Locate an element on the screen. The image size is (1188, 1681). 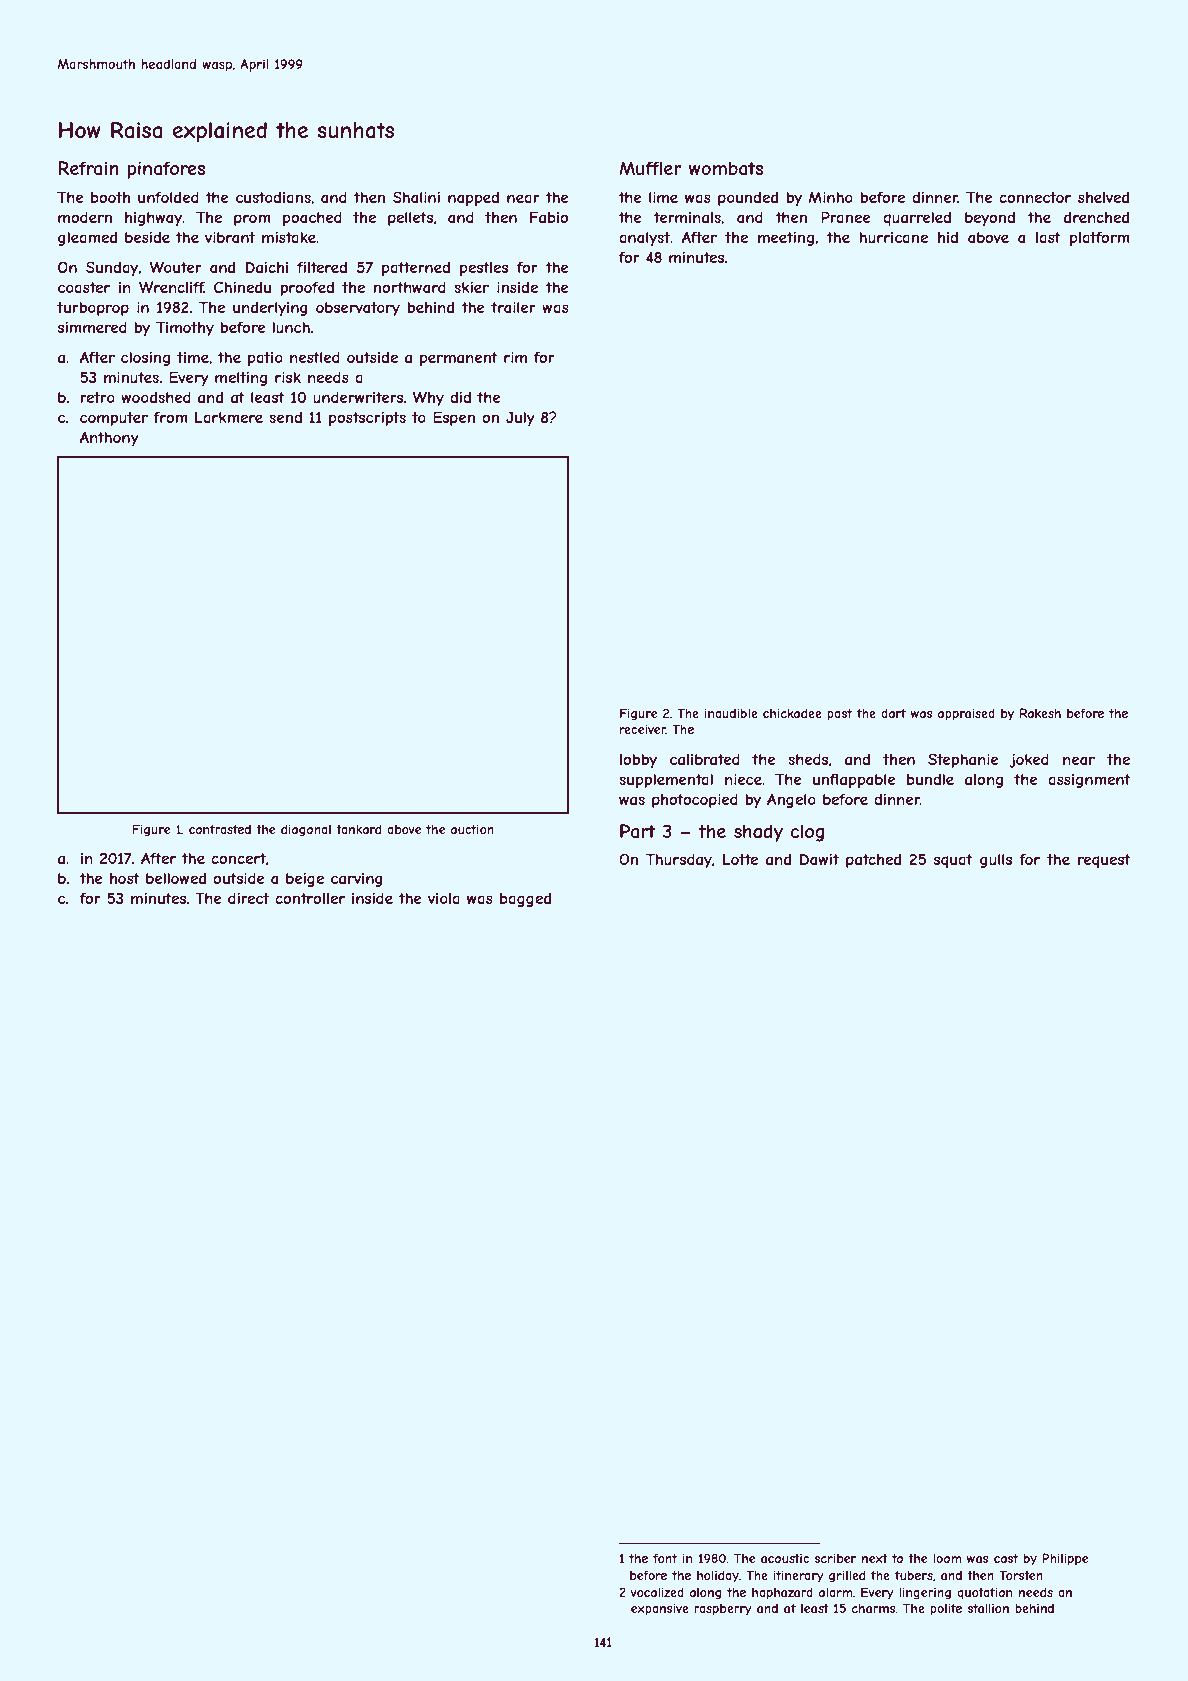
host is located at coordinates (125, 878).
